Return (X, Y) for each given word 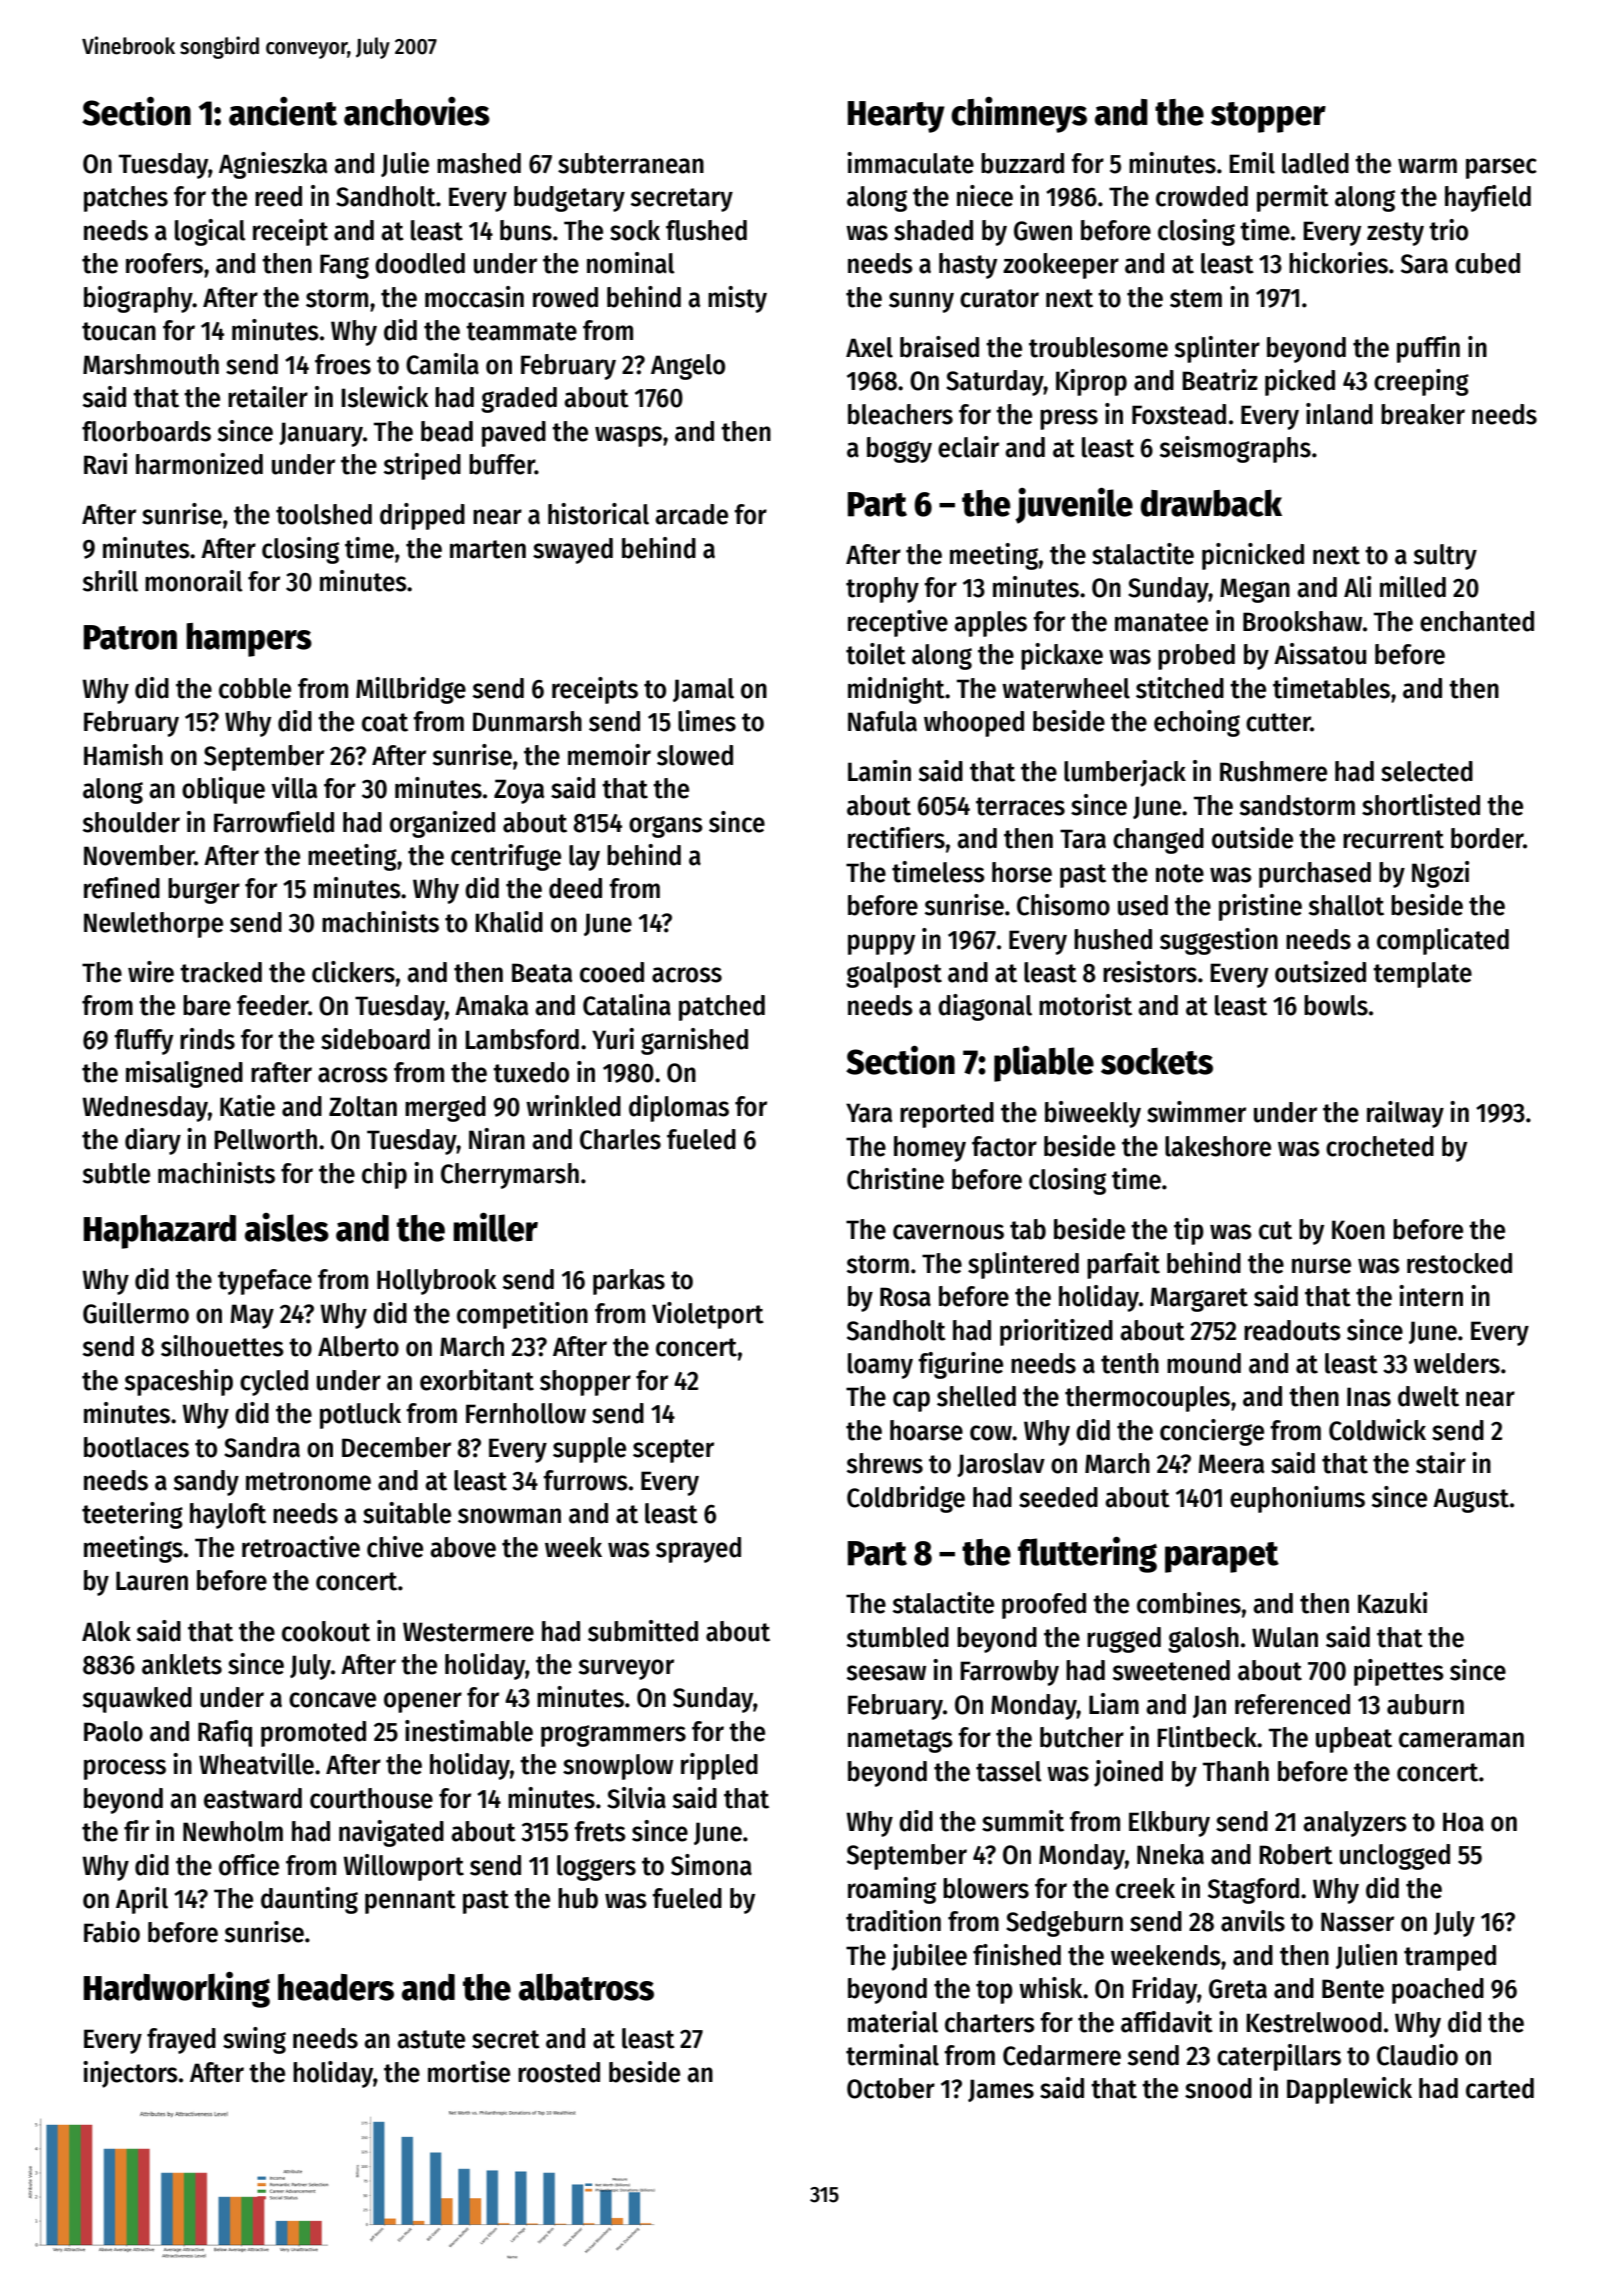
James (1001, 2090)
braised (939, 347)
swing (254, 2040)
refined (122, 888)
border (1487, 838)
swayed (573, 551)
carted (1500, 2088)
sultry (1445, 557)
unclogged (1395, 1857)
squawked (137, 1700)
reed (278, 196)
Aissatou (1320, 654)
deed (575, 888)
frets (600, 1831)
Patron (130, 637)
